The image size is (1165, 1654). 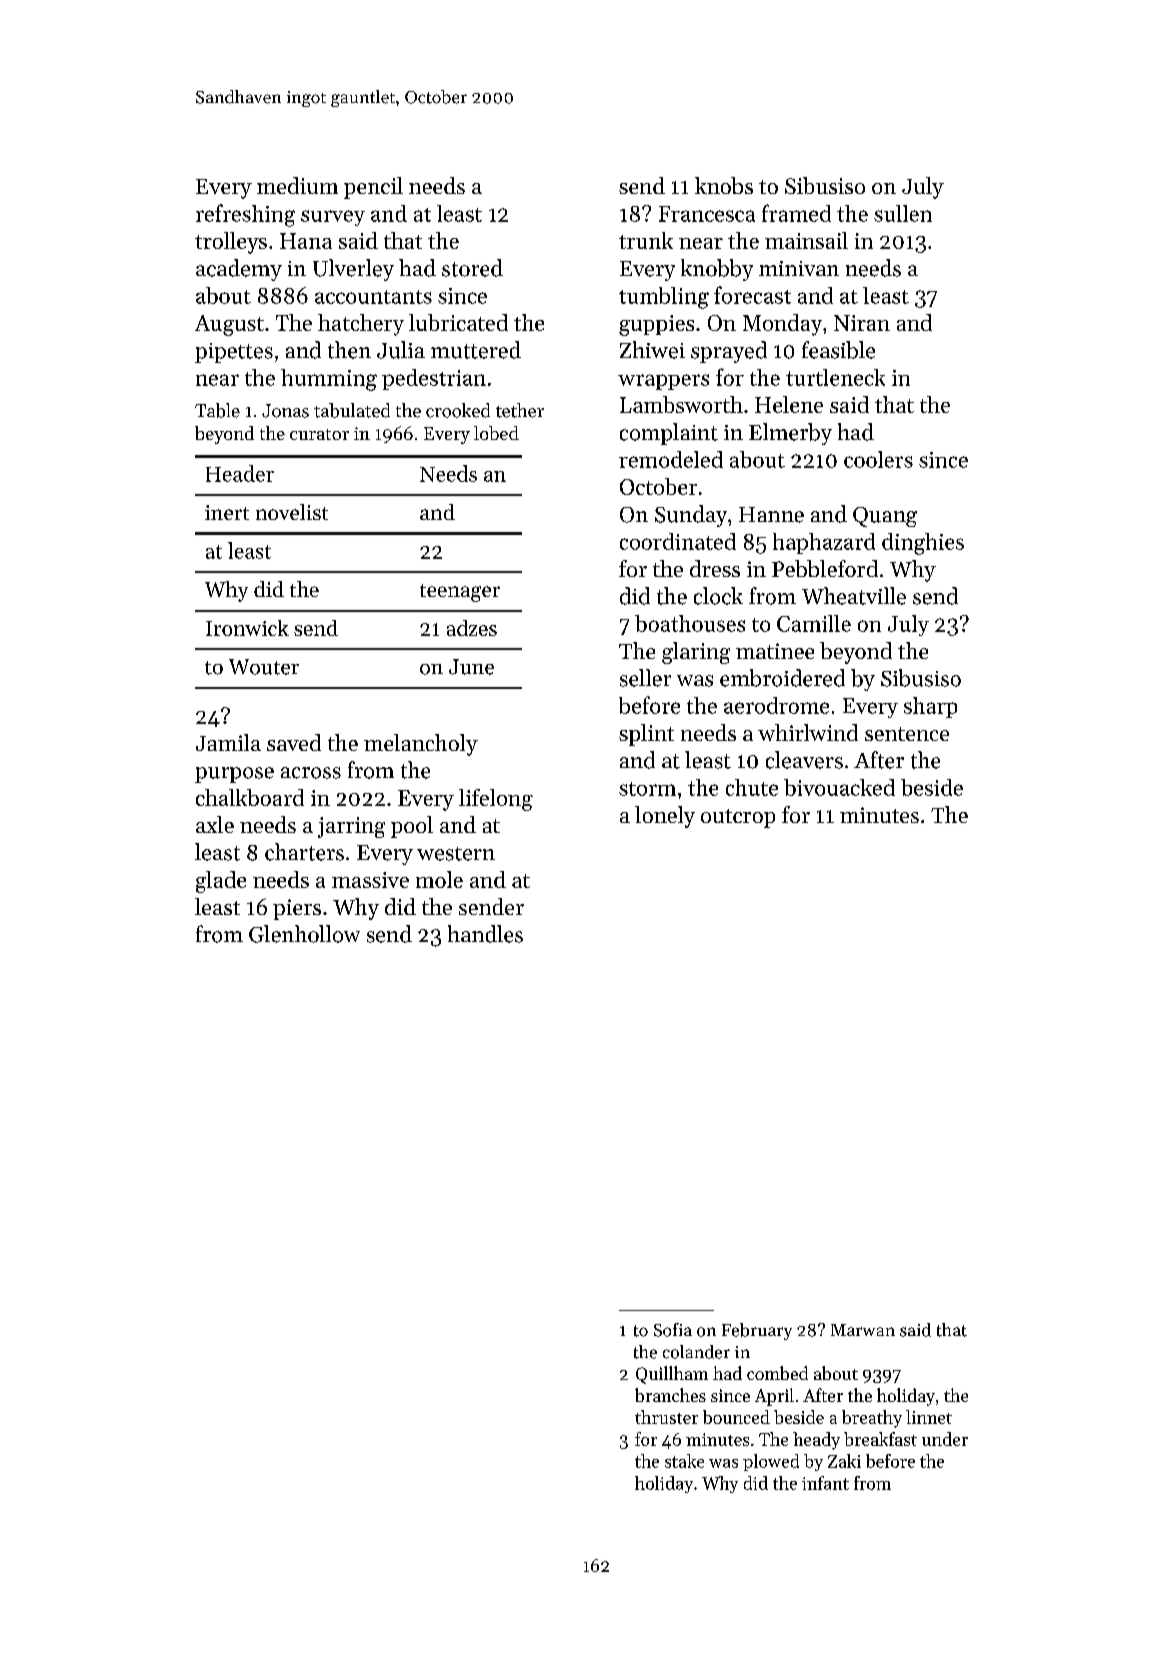 What do you see at coordinates (292, 512) in the page?
I see `novelist` at bounding box center [292, 512].
